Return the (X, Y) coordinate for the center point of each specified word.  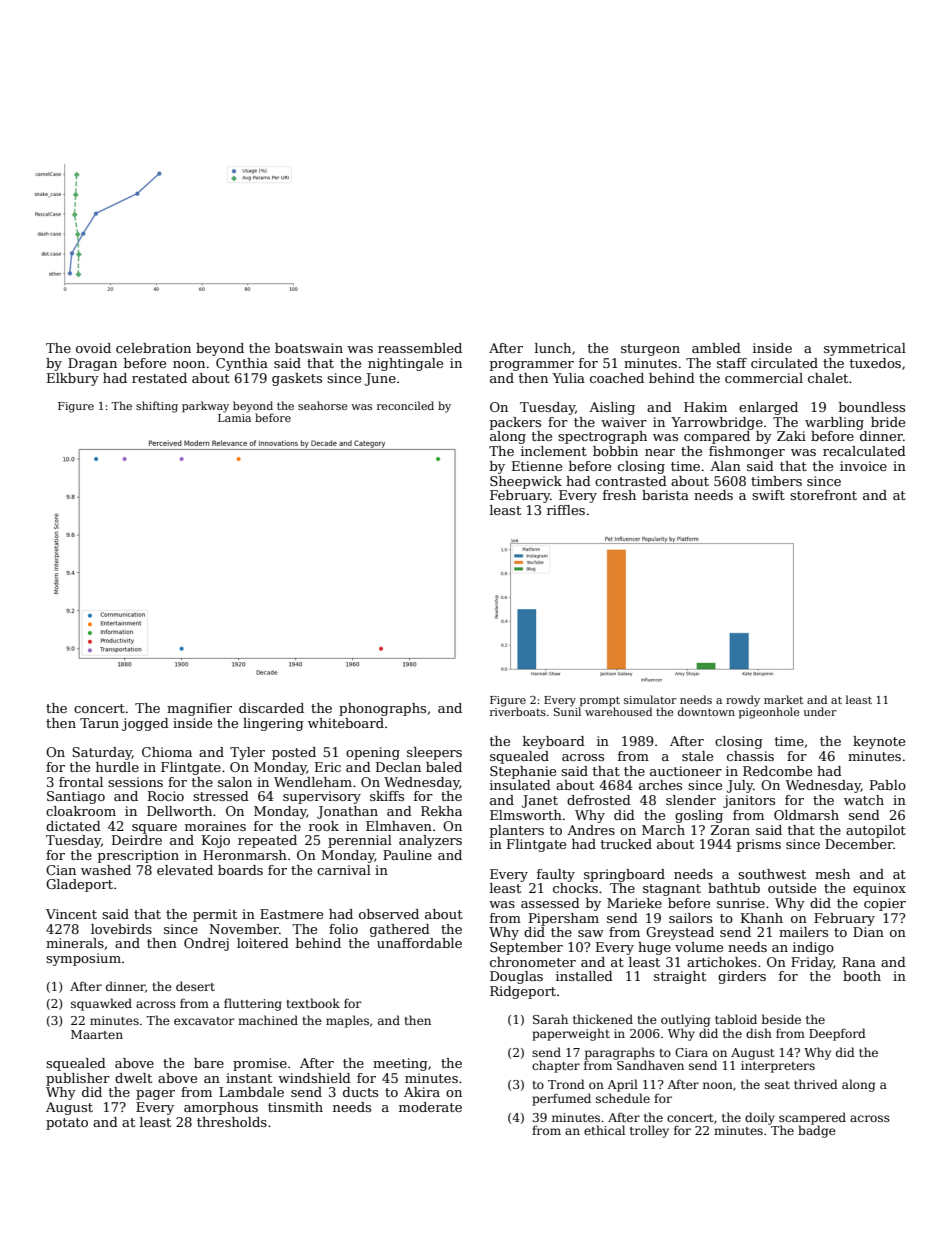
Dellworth (179, 811)
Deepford (837, 1034)
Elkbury (73, 379)
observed (389, 914)
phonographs (382, 709)
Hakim (705, 407)
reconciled (405, 405)
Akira (422, 1092)
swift (768, 495)
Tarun (99, 723)
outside (792, 888)
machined (268, 1020)
